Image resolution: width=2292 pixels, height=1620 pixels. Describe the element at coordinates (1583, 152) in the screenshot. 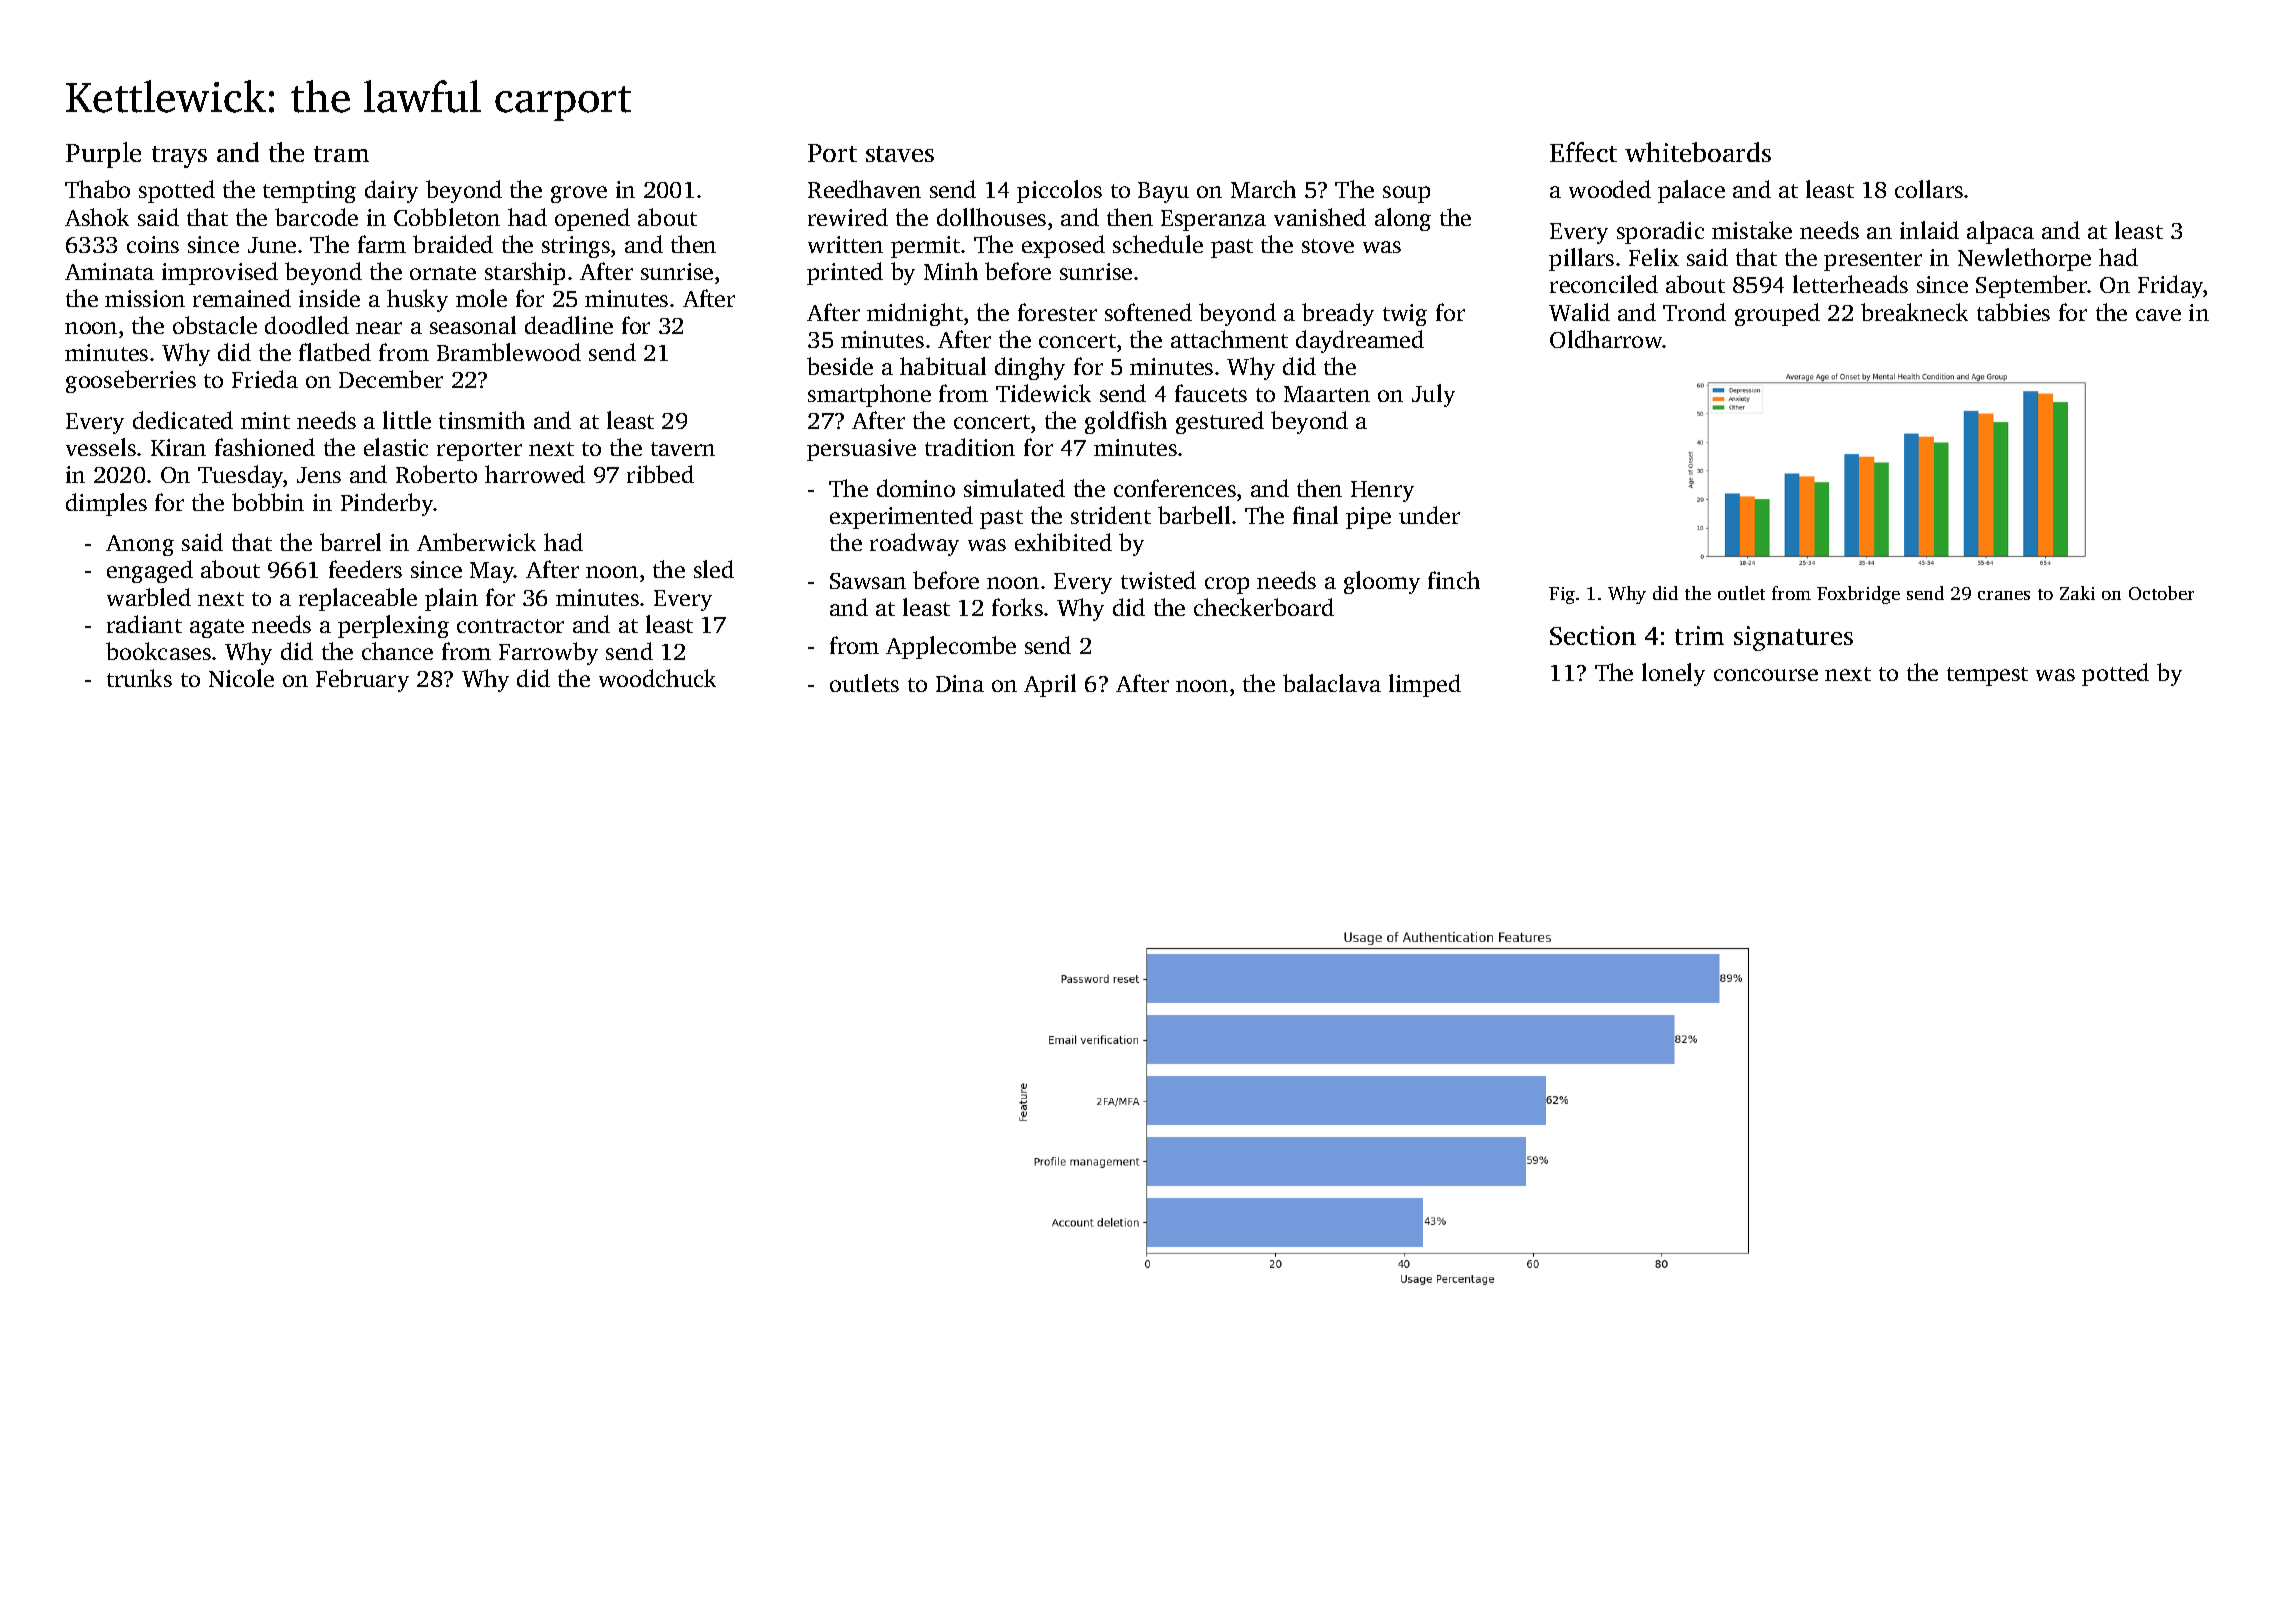

I see `Effect` at that location.
